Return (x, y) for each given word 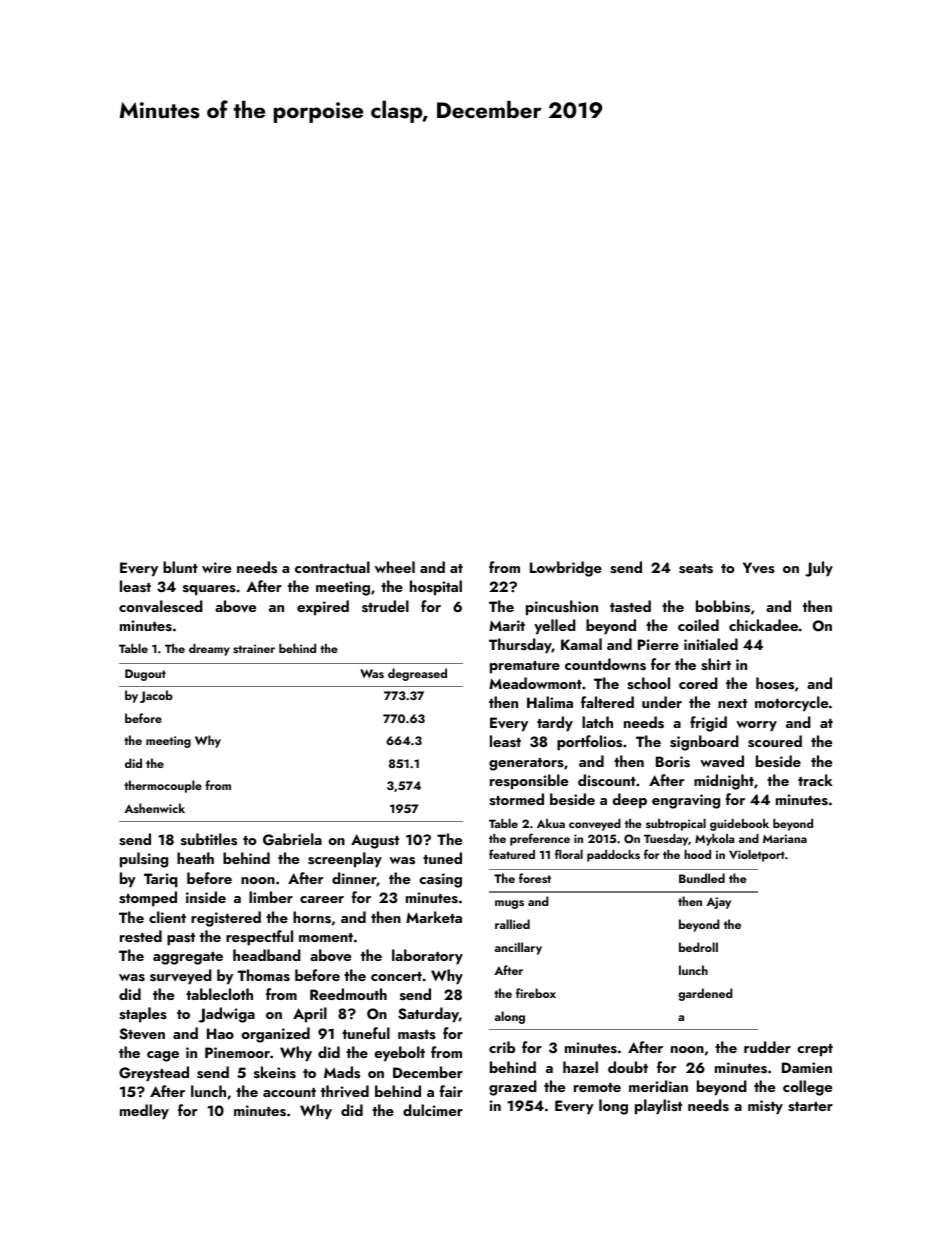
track (815, 780)
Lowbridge (566, 569)
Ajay (718, 903)
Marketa (434, 917)
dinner (354, 879)
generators (526, 764)
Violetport (757, 856)
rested (141, 936)
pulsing (144, 860)
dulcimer (433, 1110)
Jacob (156, 696)
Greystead (154, 1074)
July (819, 569)
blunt (180, 567)
